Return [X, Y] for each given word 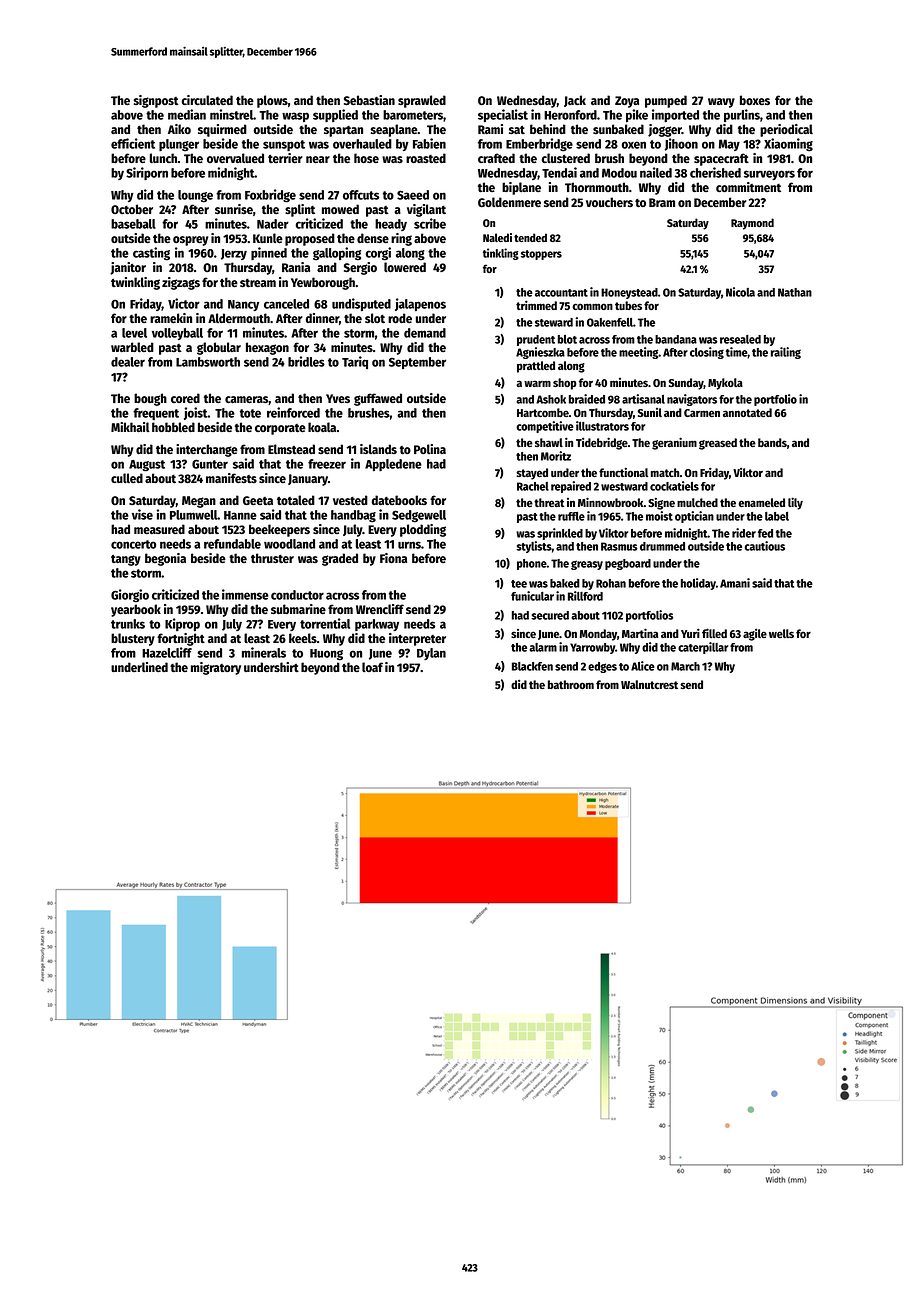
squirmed [222, 130]
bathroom [571, 684]
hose [366, 158]
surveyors [769, 175]
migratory [216, 668]
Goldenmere [509, 202]
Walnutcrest [649, 684]
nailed [656, 172]
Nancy [243, 305]
